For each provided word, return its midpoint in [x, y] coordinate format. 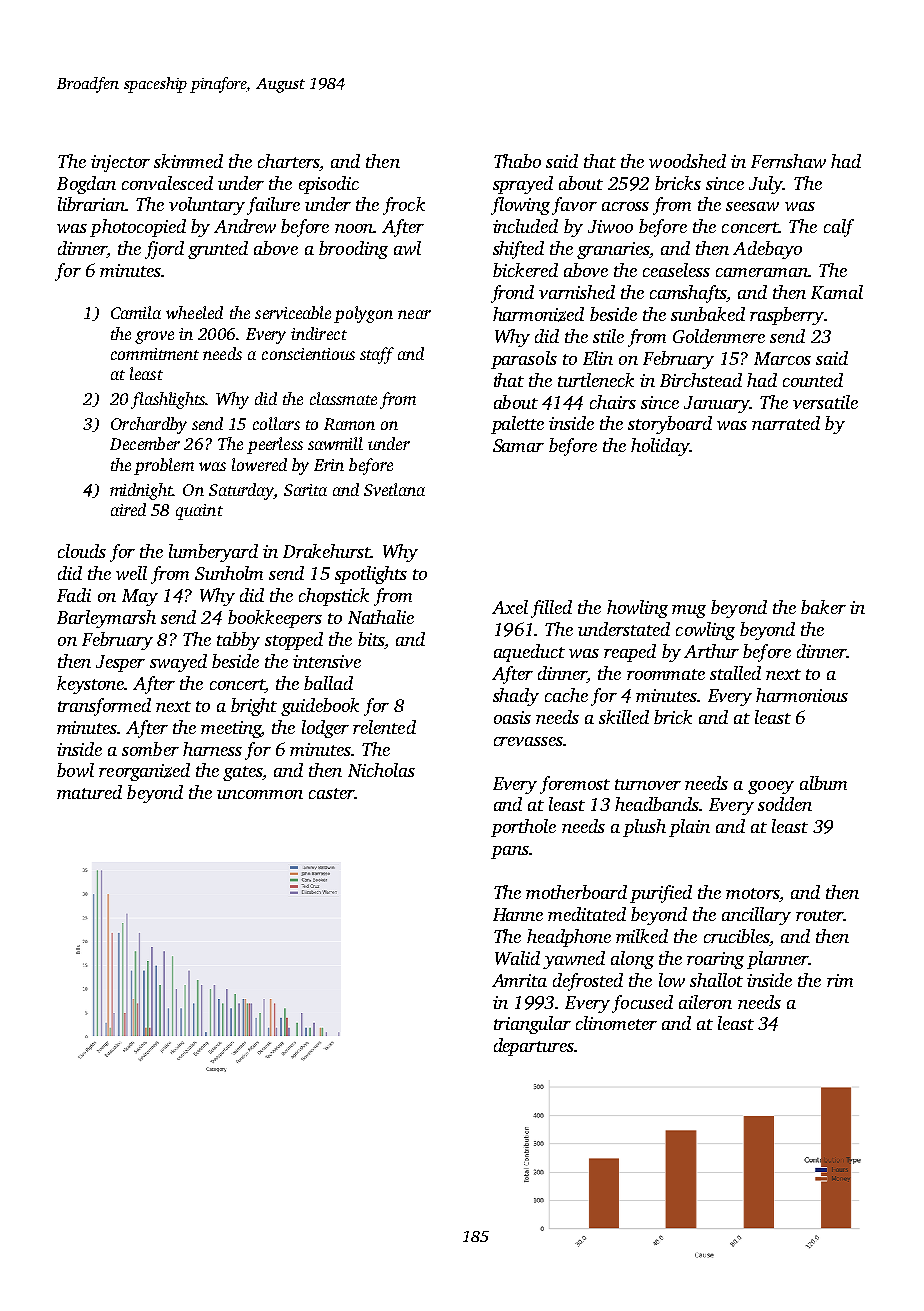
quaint [199, 512]
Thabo [517, 161]
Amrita [519, 980]
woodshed [687, 161]
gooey [771, 787]
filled [551, 609]
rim [840, 980]
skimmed [188, 161]
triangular [532, 1025]
